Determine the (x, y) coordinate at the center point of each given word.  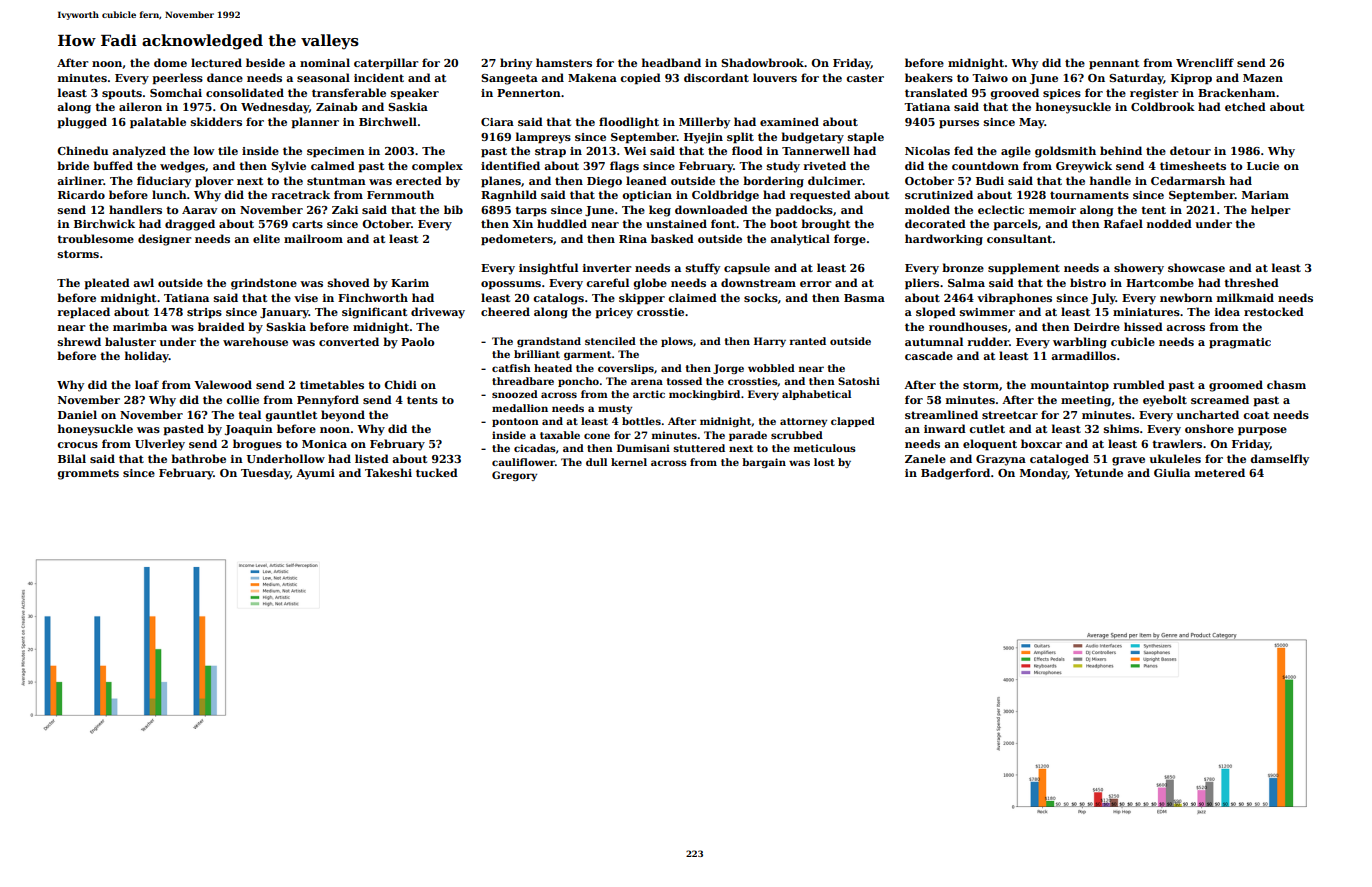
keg (660, 211)
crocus (77, 445)
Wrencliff (1205, 62)
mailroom (313, 238)
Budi (990, 180)
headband (671, 62)
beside (265, 62)
